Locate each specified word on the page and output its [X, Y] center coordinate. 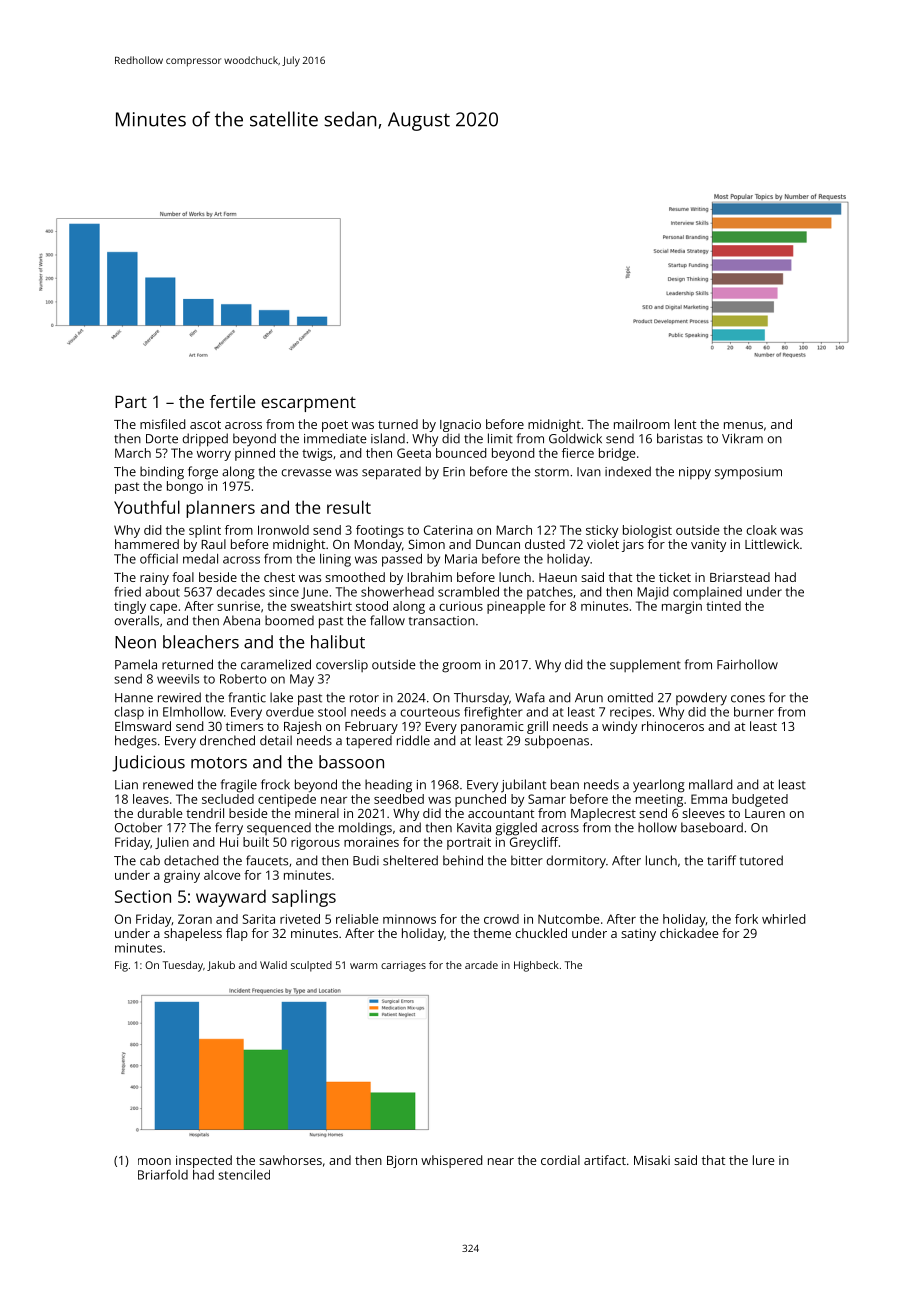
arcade [481, 965]
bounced [461, 453]
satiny [638, 934]
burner [754, 712]
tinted [723, 606]
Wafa [530, 697]
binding [162, 473]
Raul [213, 544]
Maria [461, 559]
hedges [136, 742]
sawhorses [290, 1160]
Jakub [221, 966]
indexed [628, 471]
